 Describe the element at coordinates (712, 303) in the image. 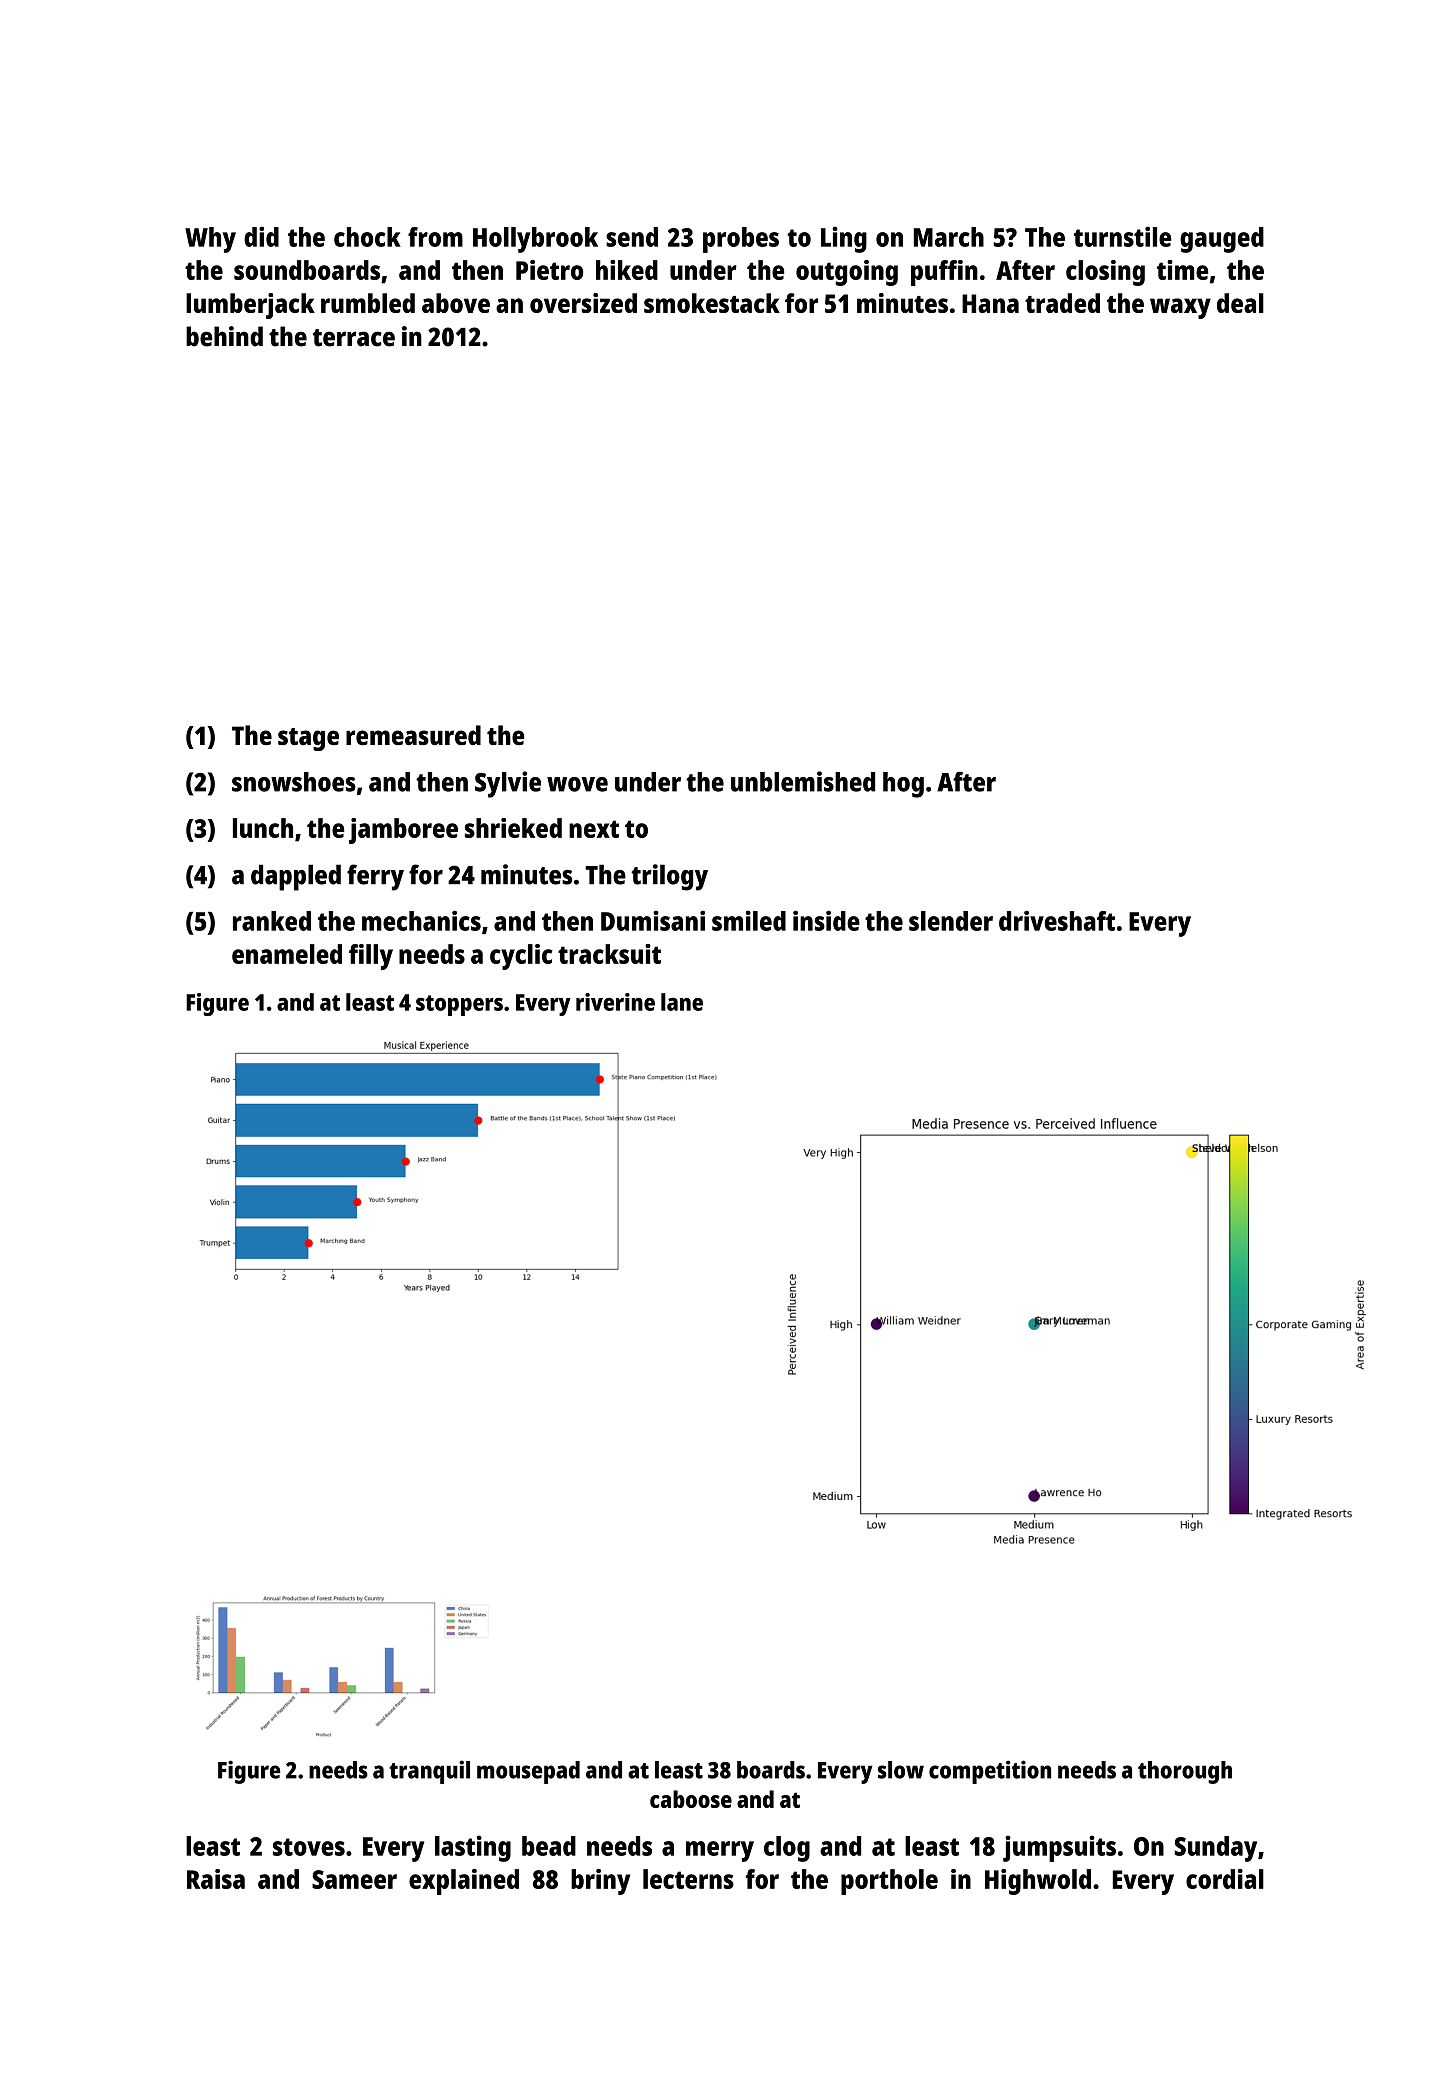

I see `smokestack` at that location.
